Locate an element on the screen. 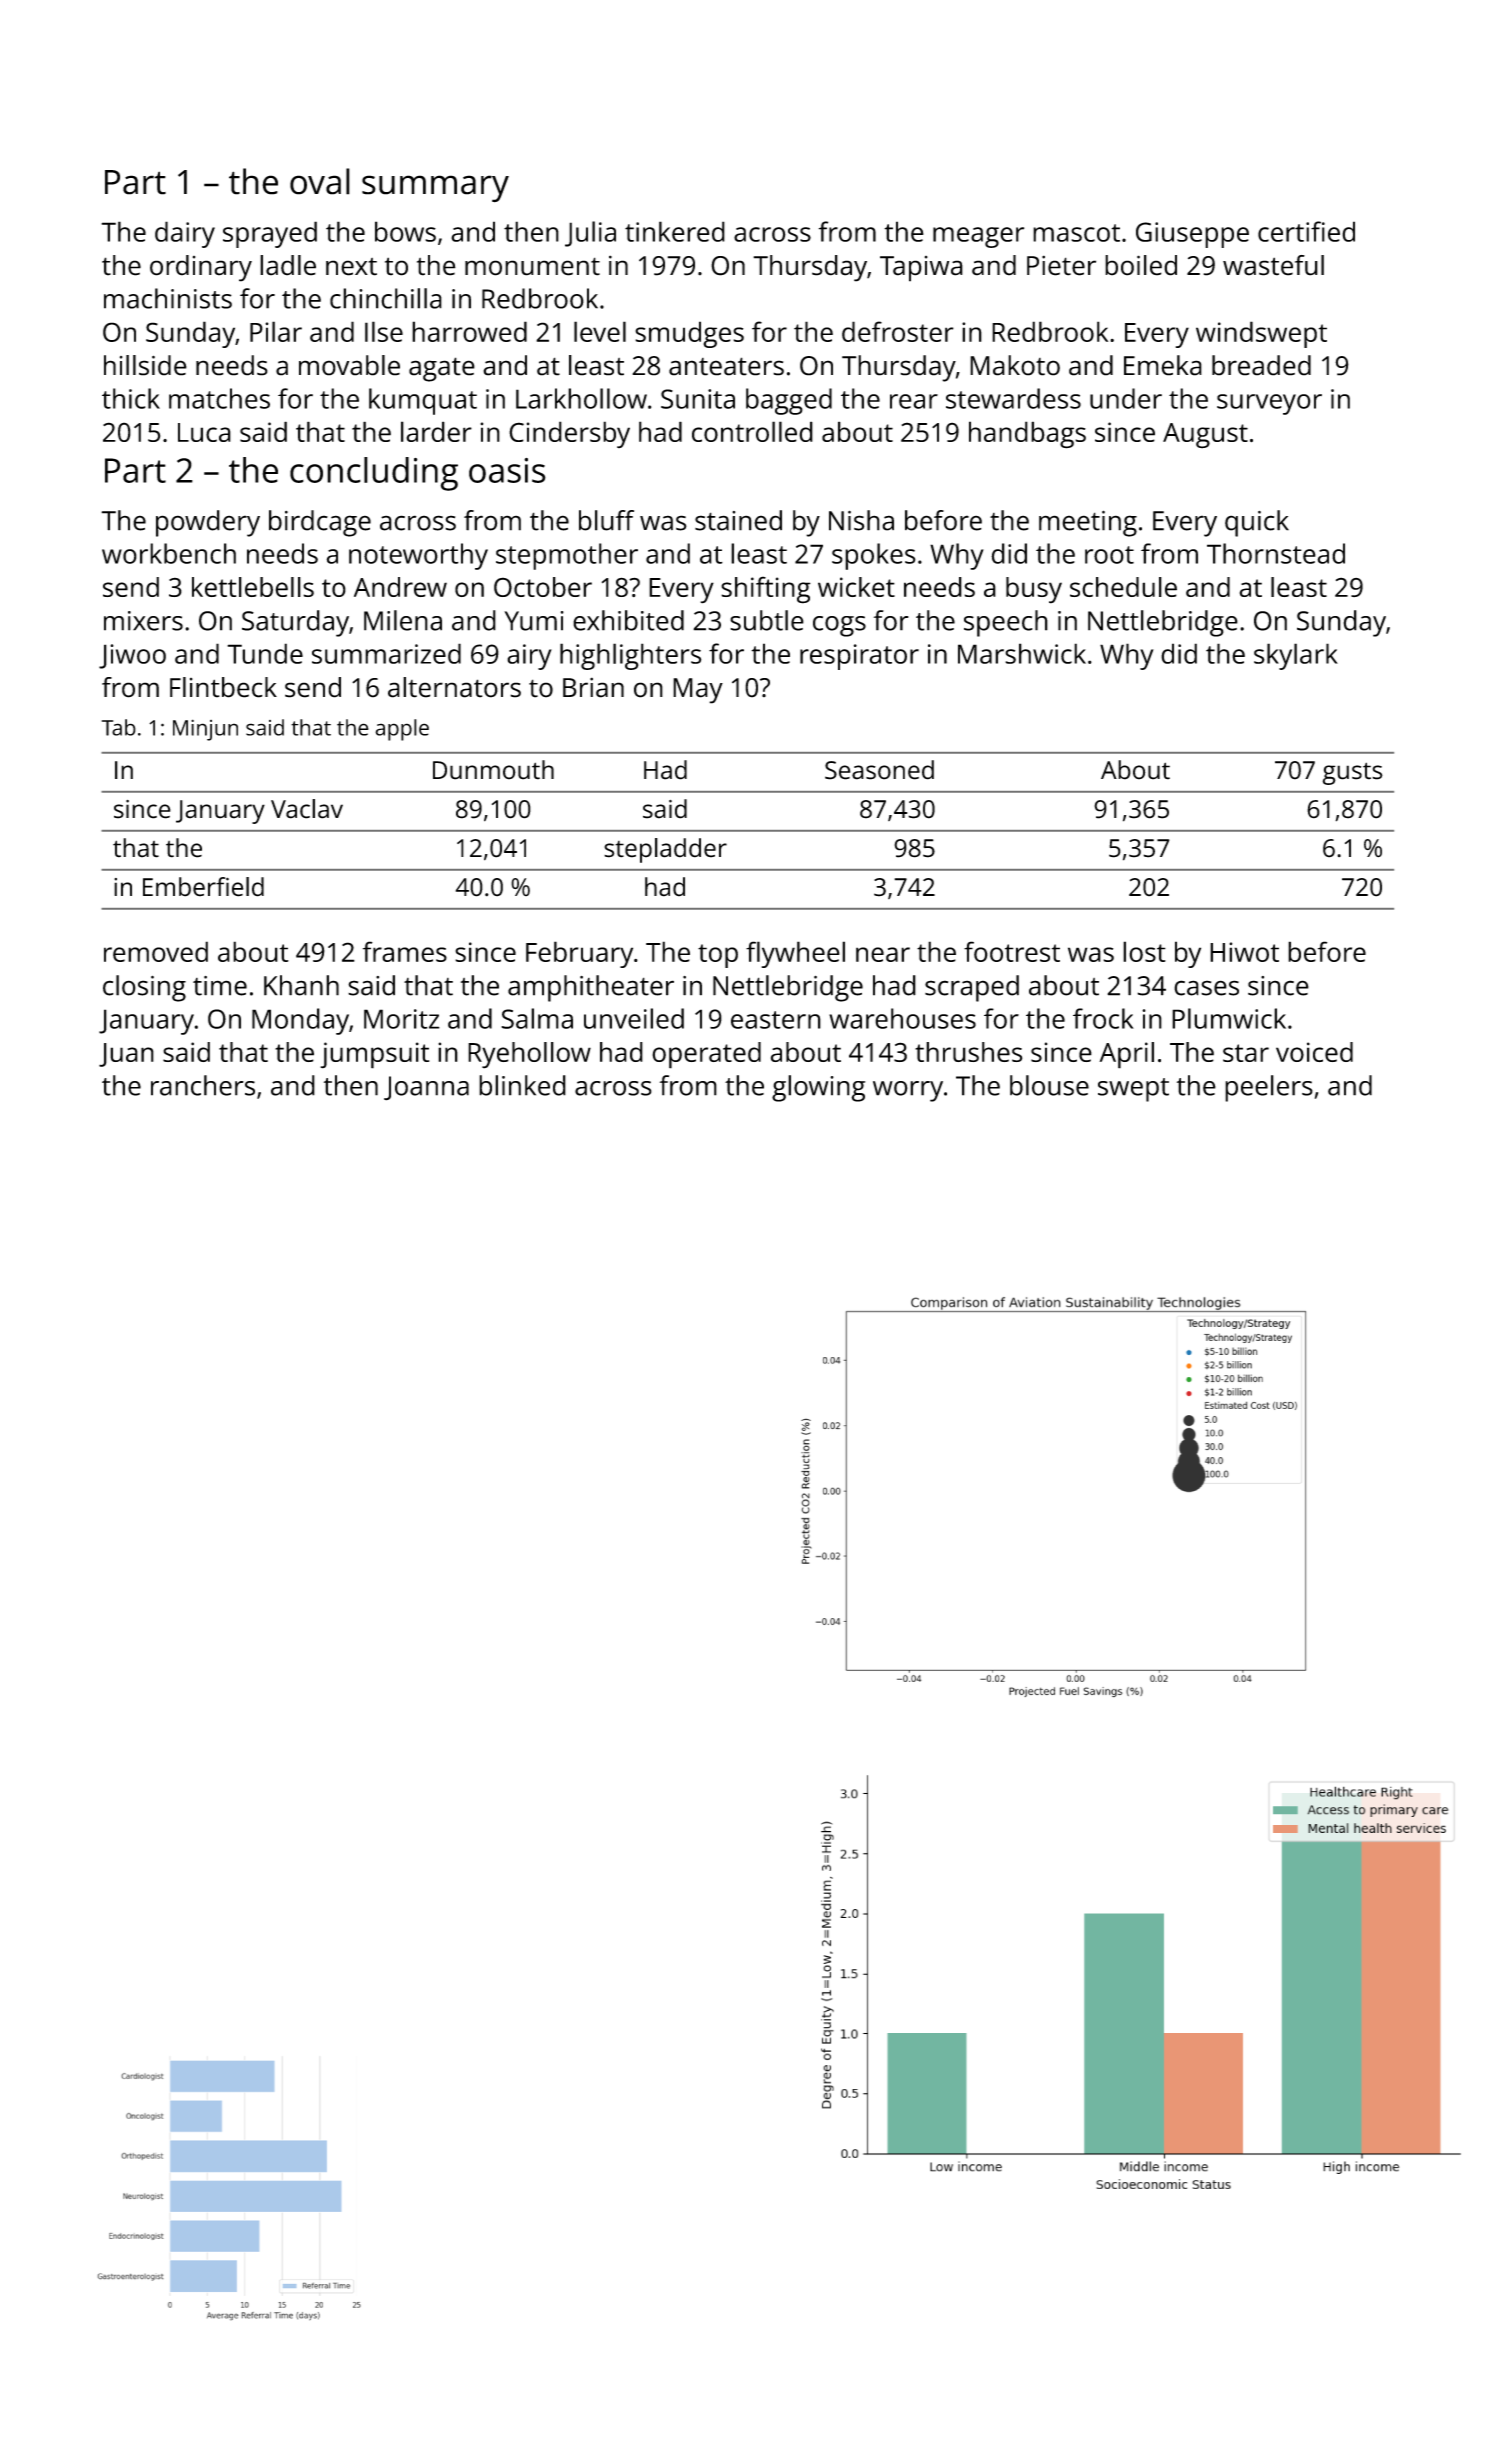 This screenshot has height=2464, width=1496. surveyor is located at coordinates (1269, 404).
